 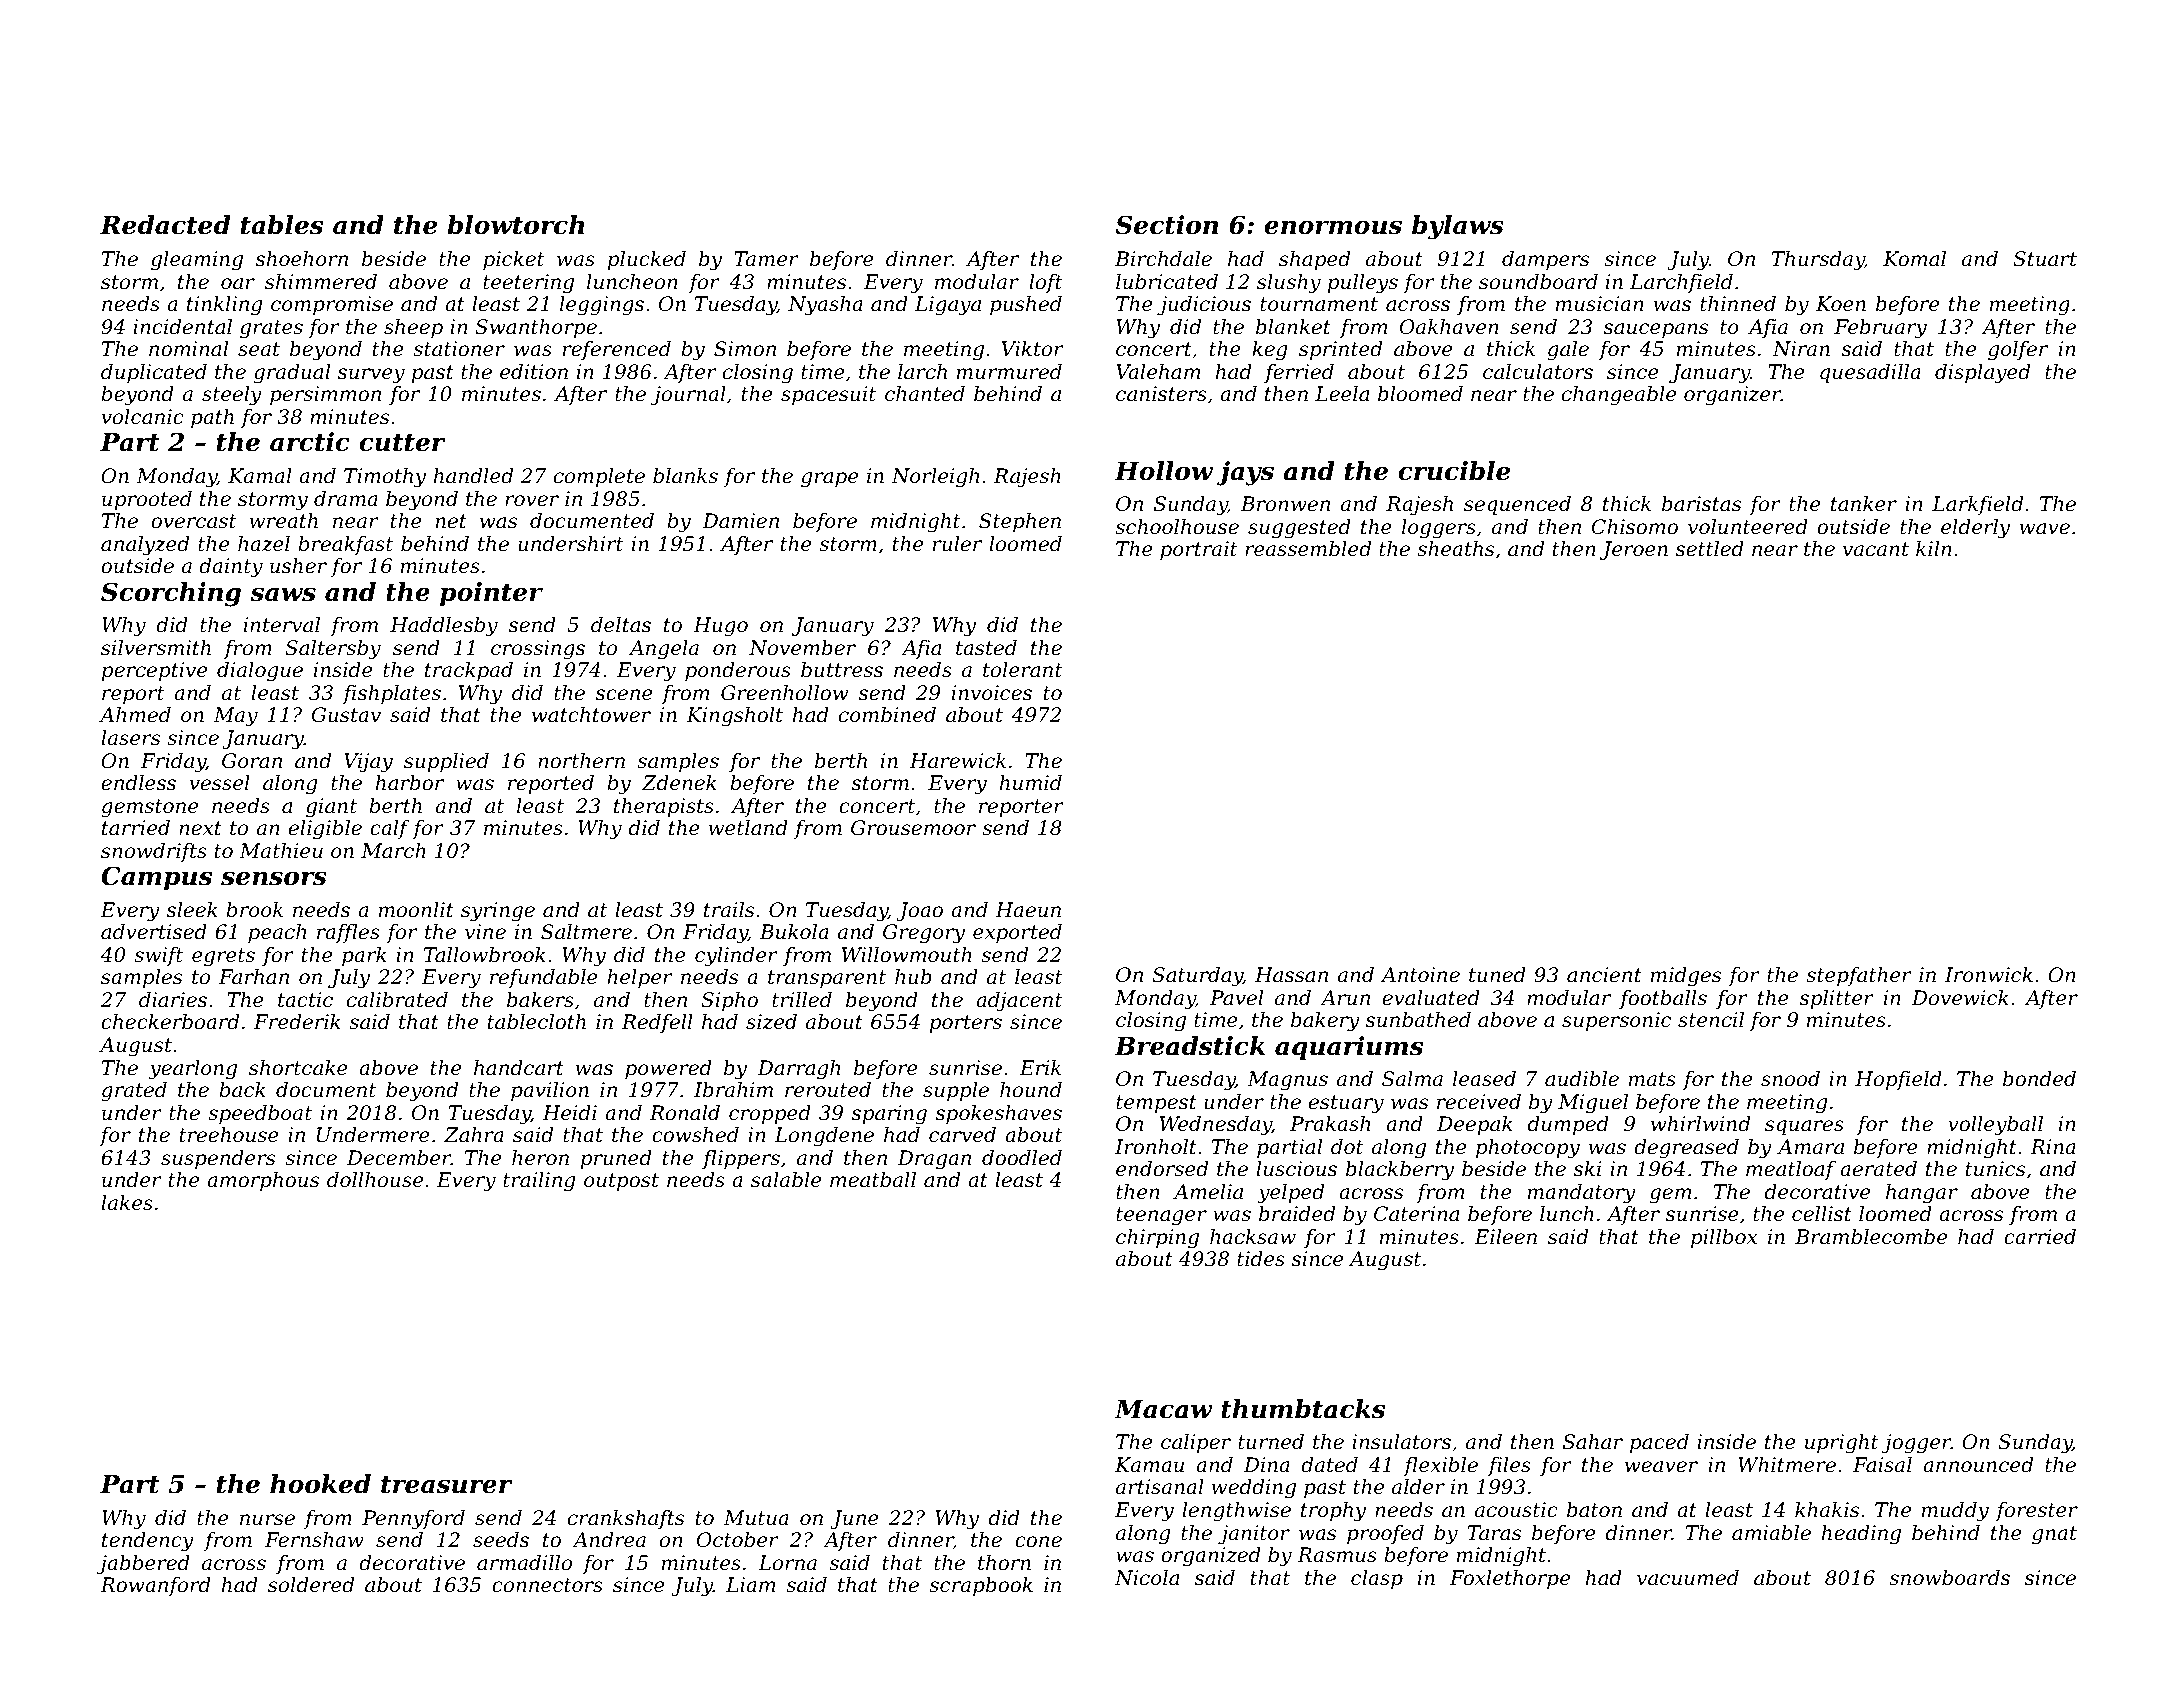 I want to click on endless, so click(x=138, y=783).
